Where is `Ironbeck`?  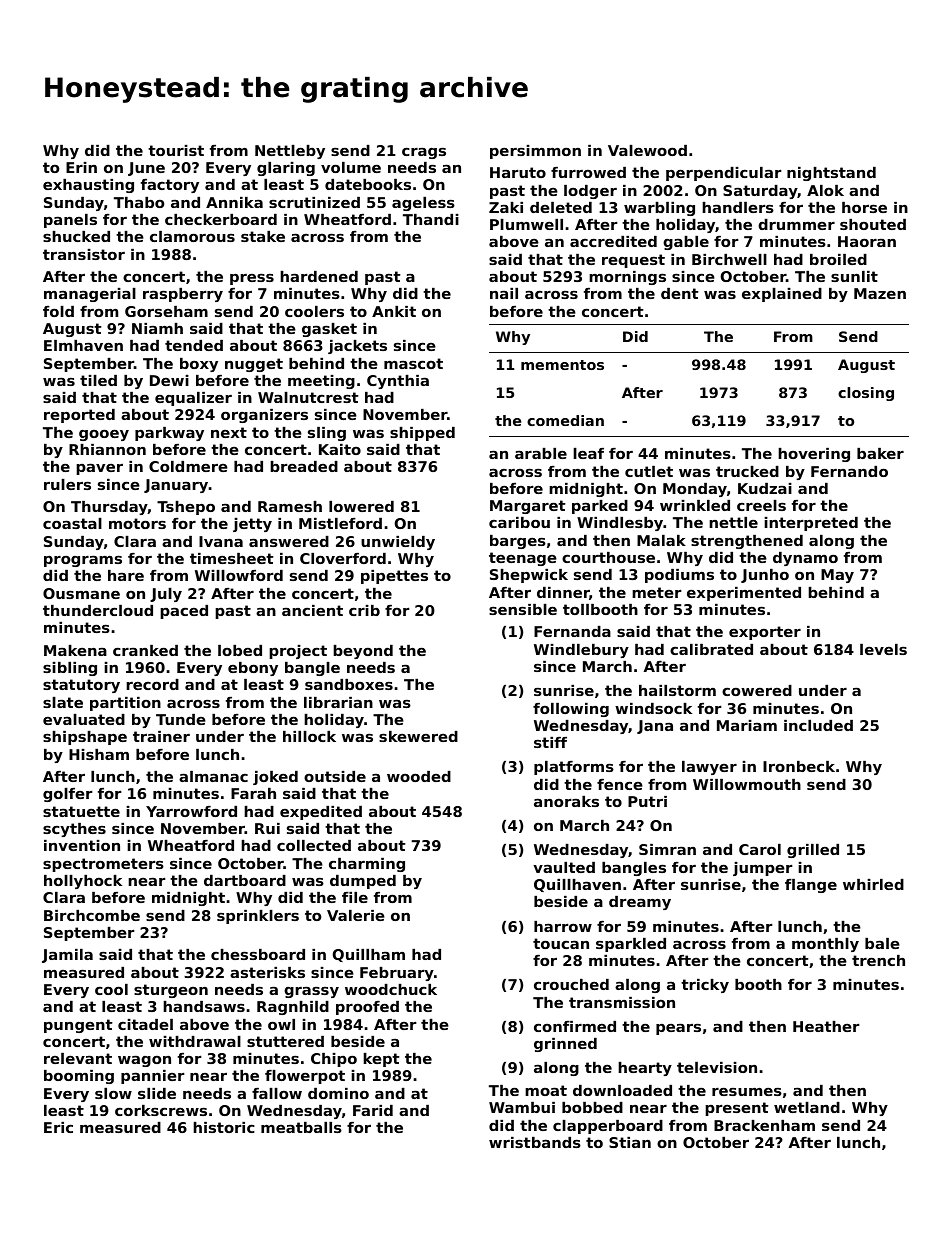 Ironbeck is located at coordinates (799, 766).
